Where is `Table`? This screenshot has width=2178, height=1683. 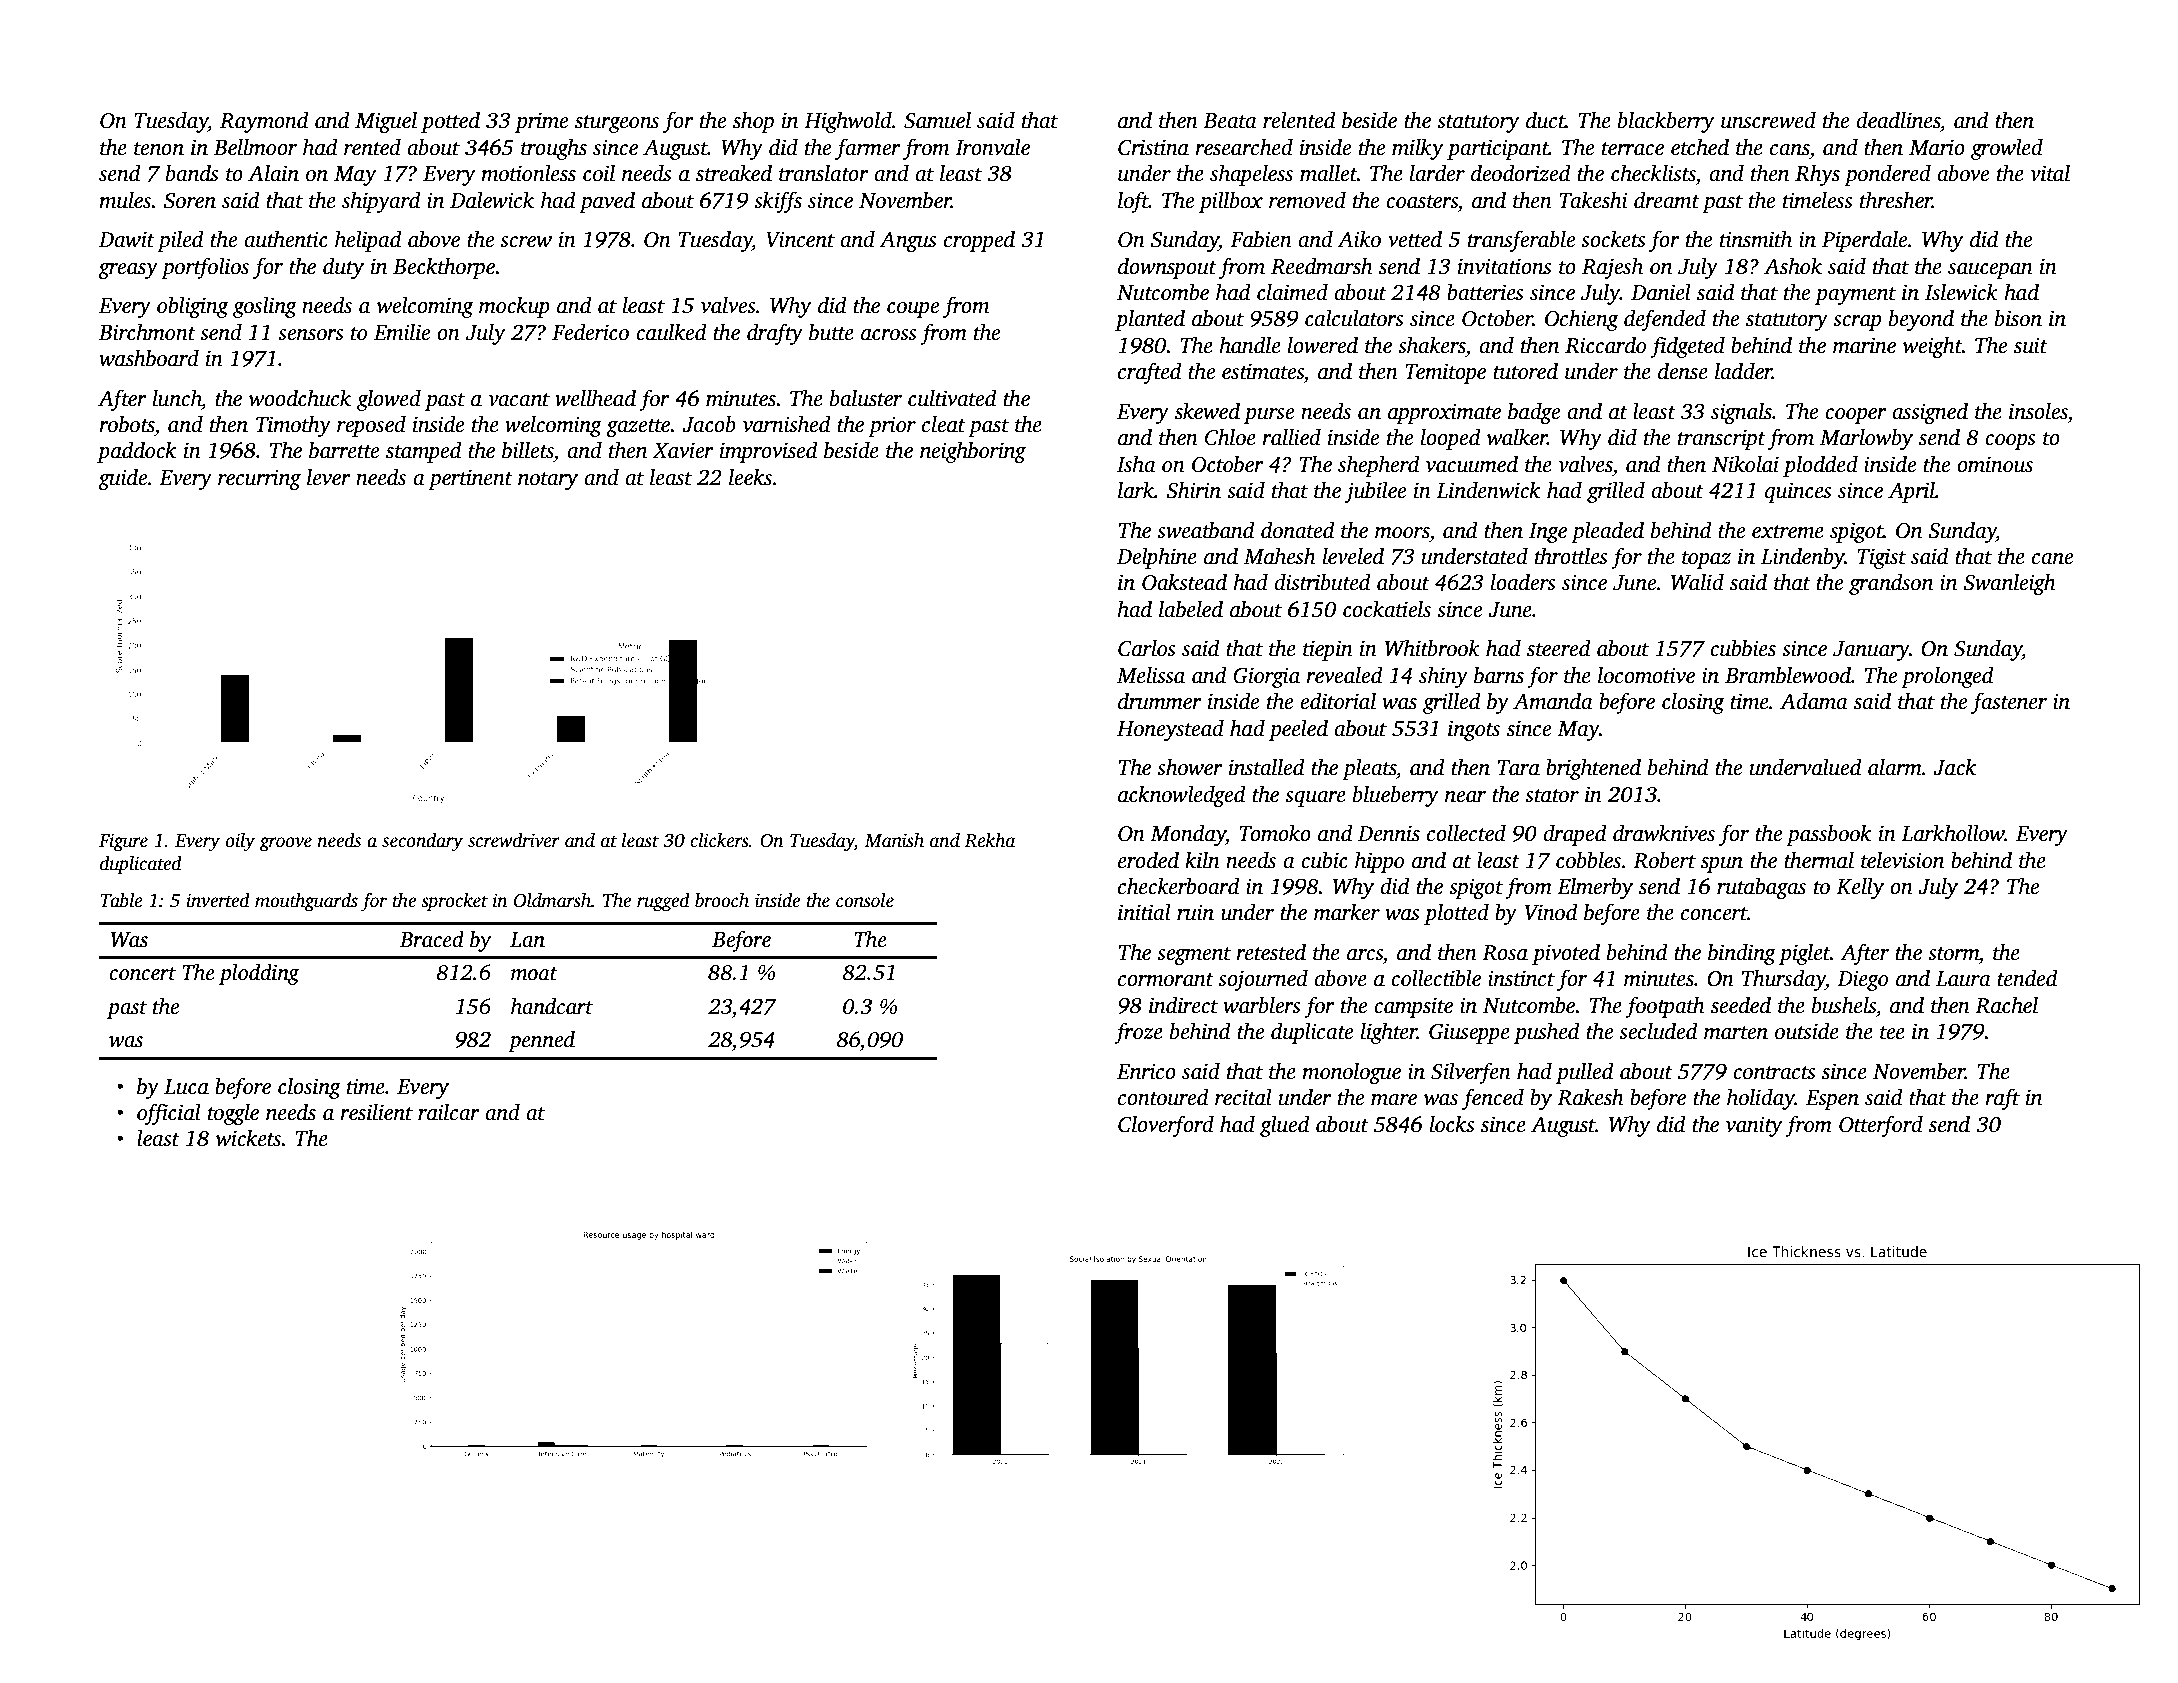 Table is located at coordinates (121, 900).
